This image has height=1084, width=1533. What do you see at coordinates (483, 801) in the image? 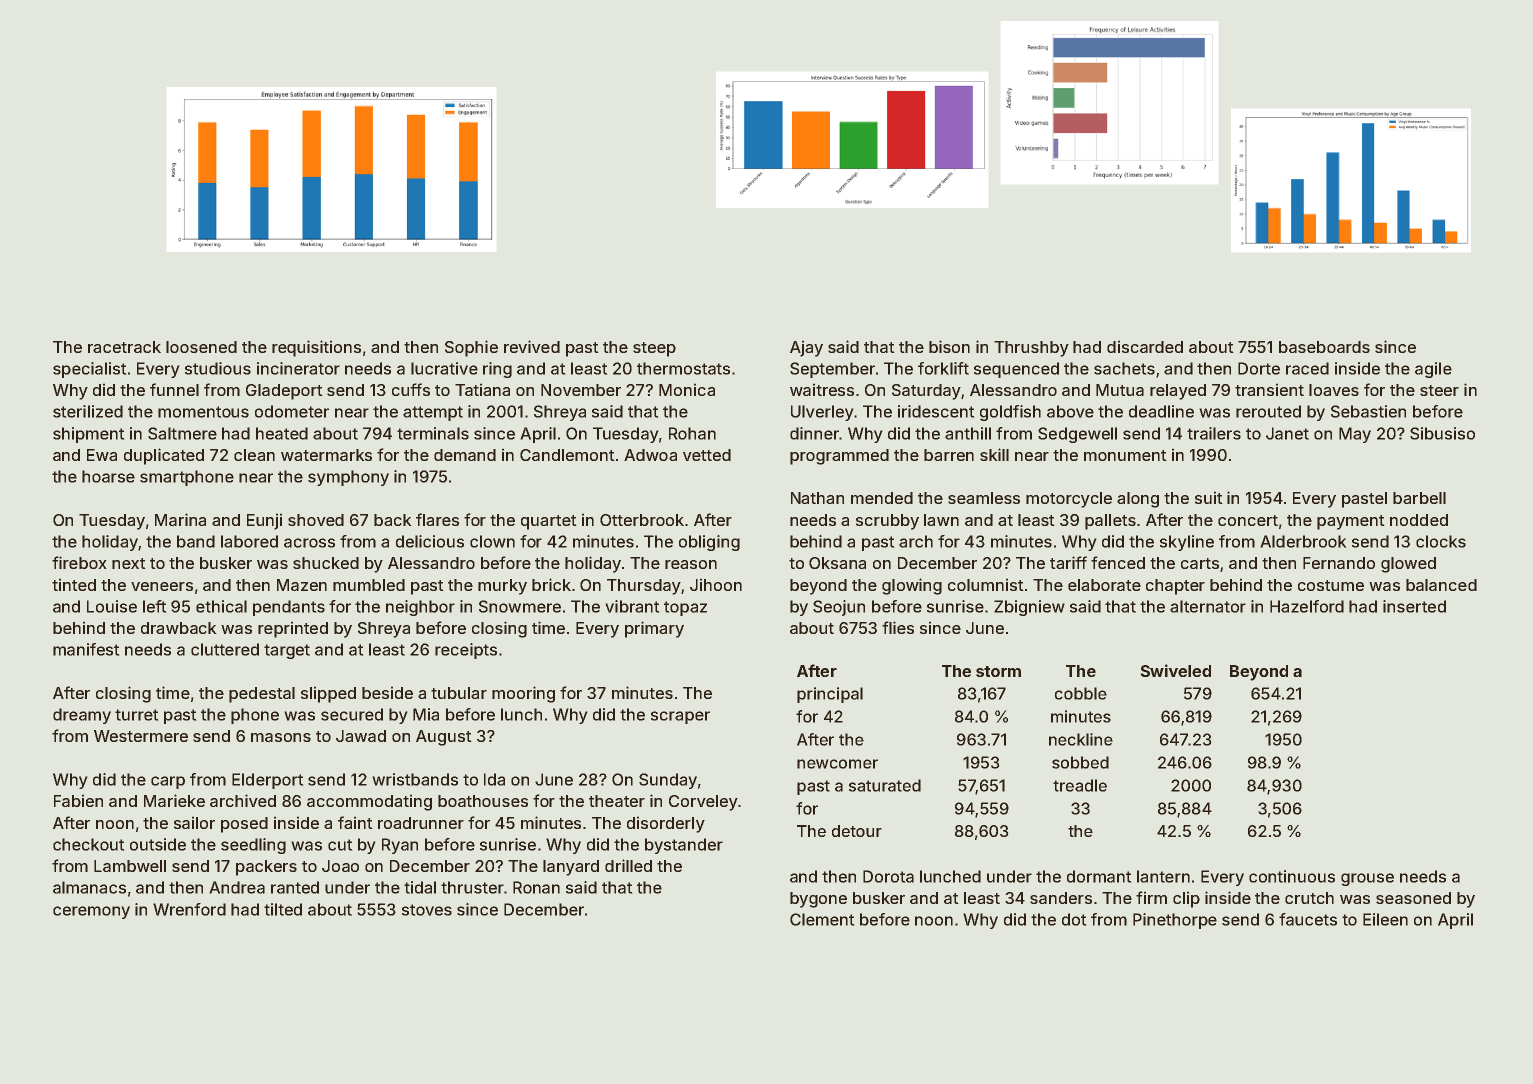
I see `boathouses` at bounding box center [483, 801].
